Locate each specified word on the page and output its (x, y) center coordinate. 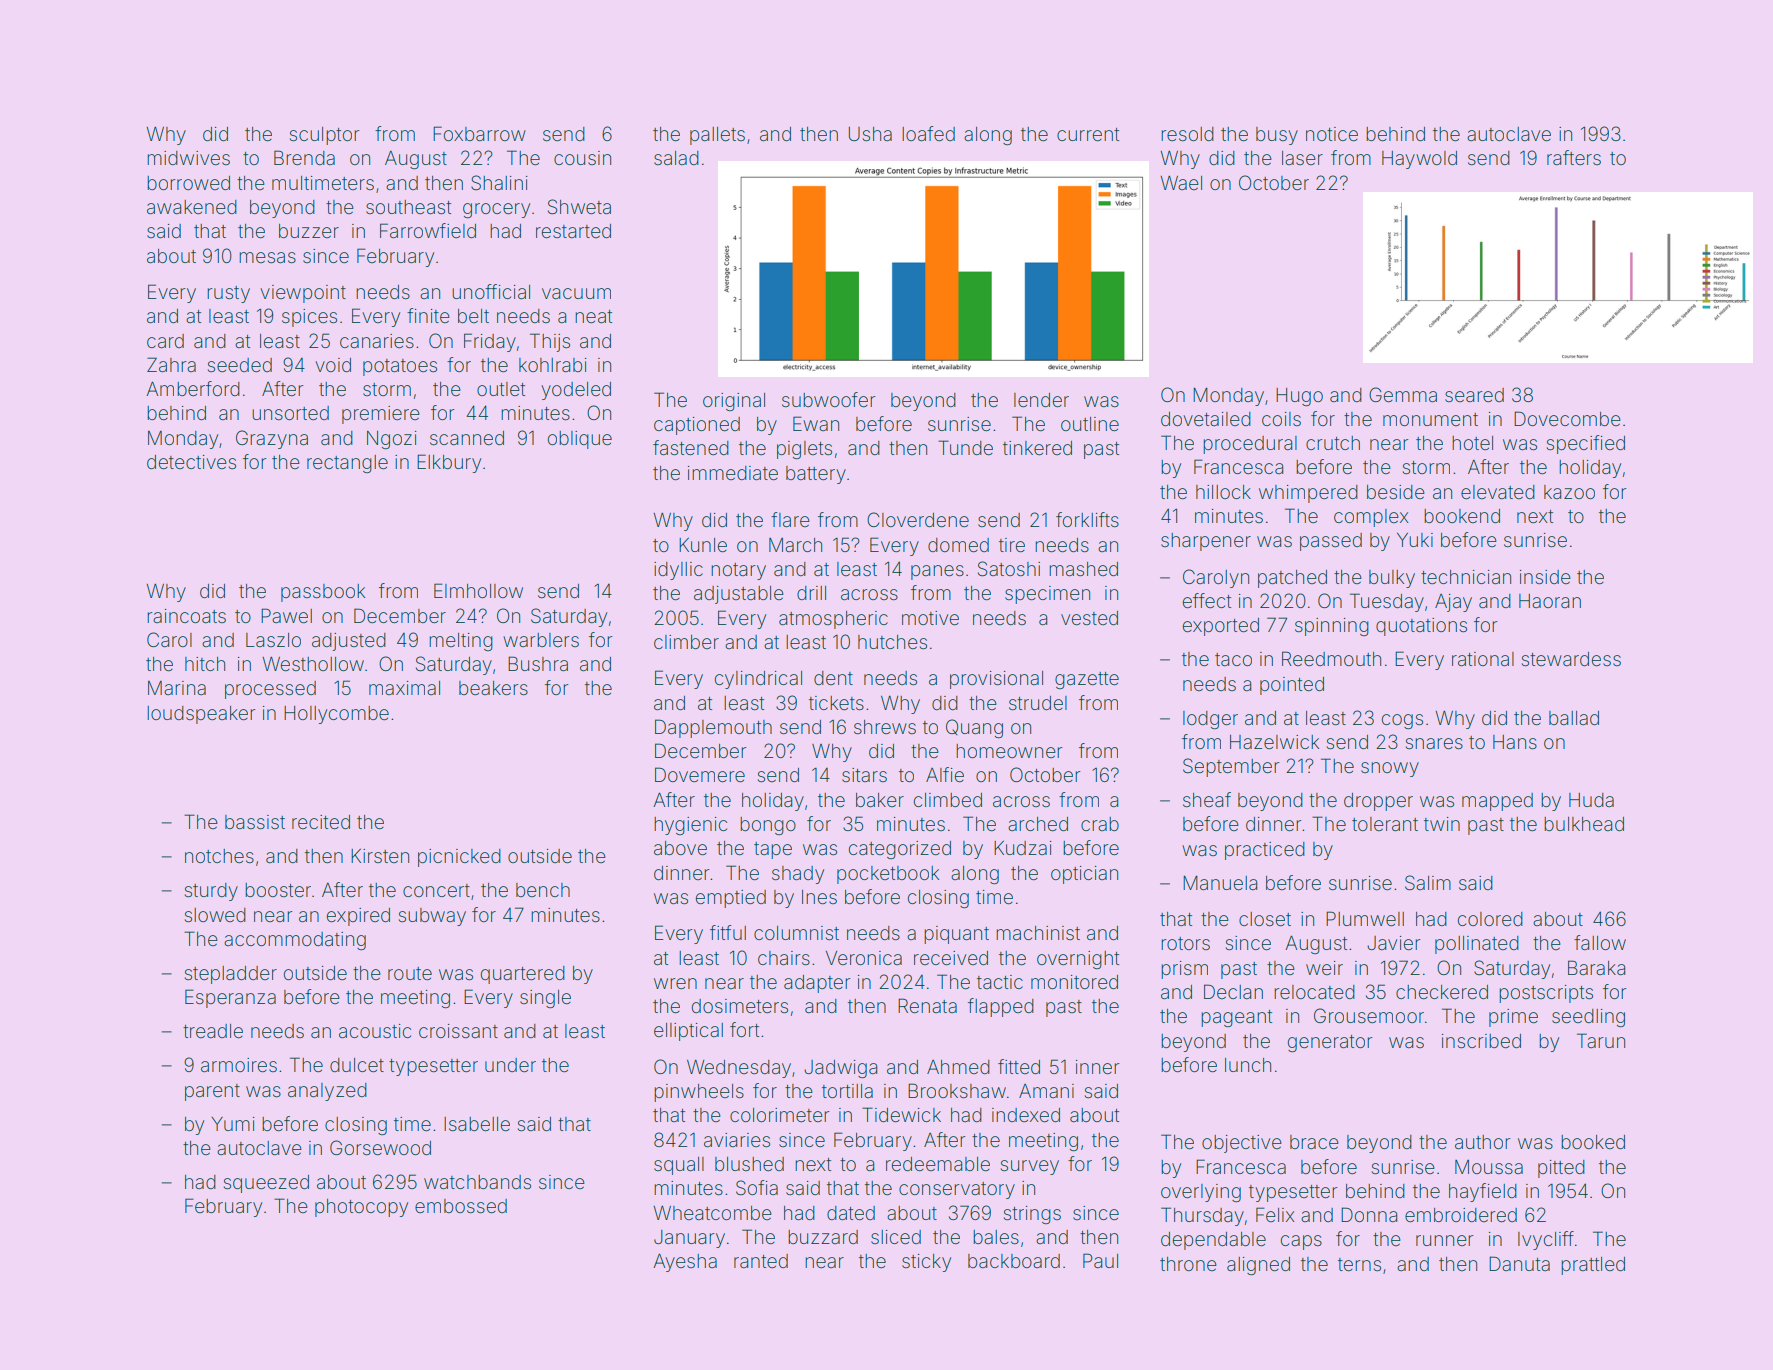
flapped (1001, 1007)
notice (1332, 134)
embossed (461, 1206)
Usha (870, 134)
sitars (864, 775)
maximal (404, 688)
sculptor (325, 136)
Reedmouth (1331, 658)
